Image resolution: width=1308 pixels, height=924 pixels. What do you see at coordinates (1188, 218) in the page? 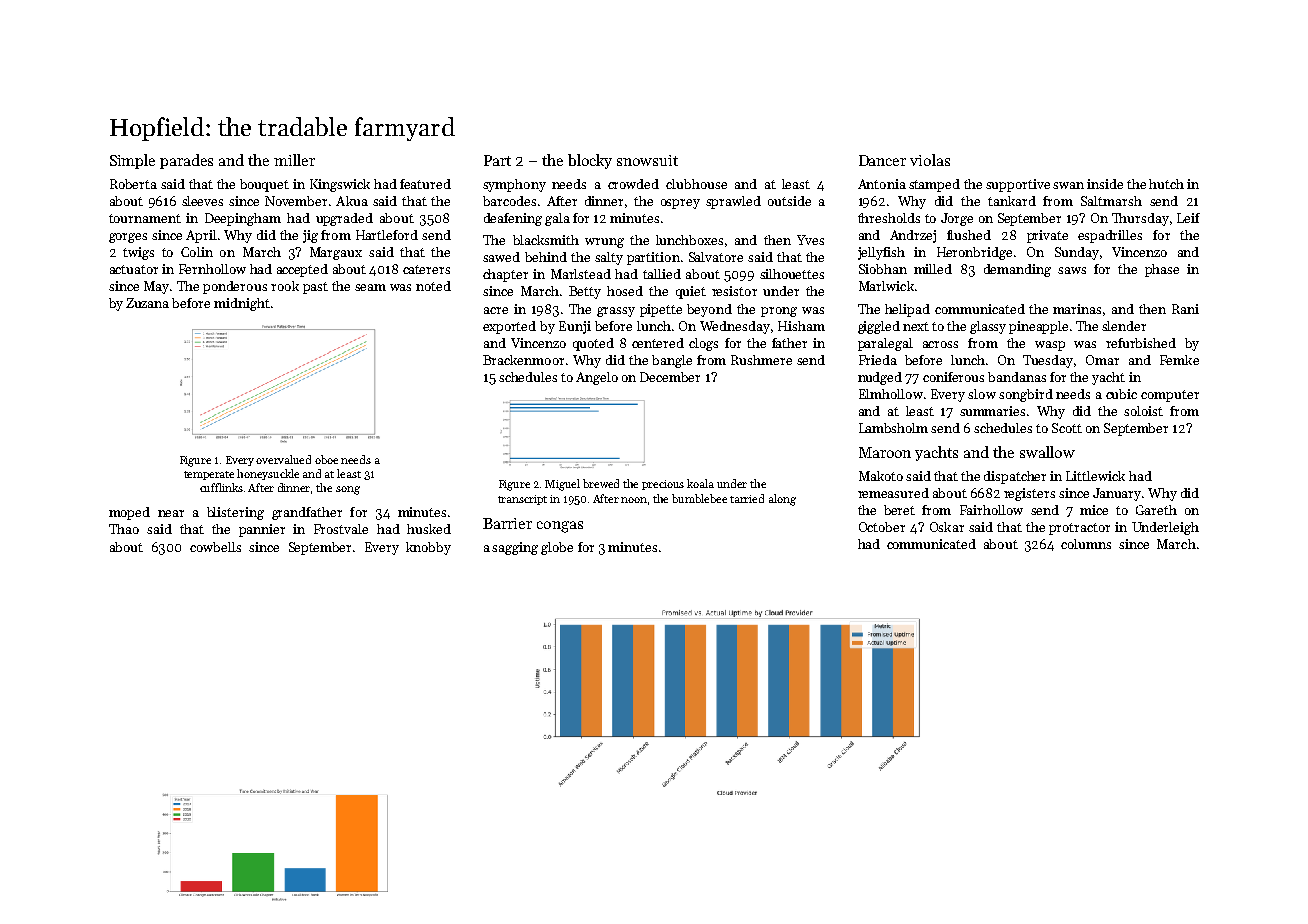
I see `Leif` at bounding box center [1188, 218].
